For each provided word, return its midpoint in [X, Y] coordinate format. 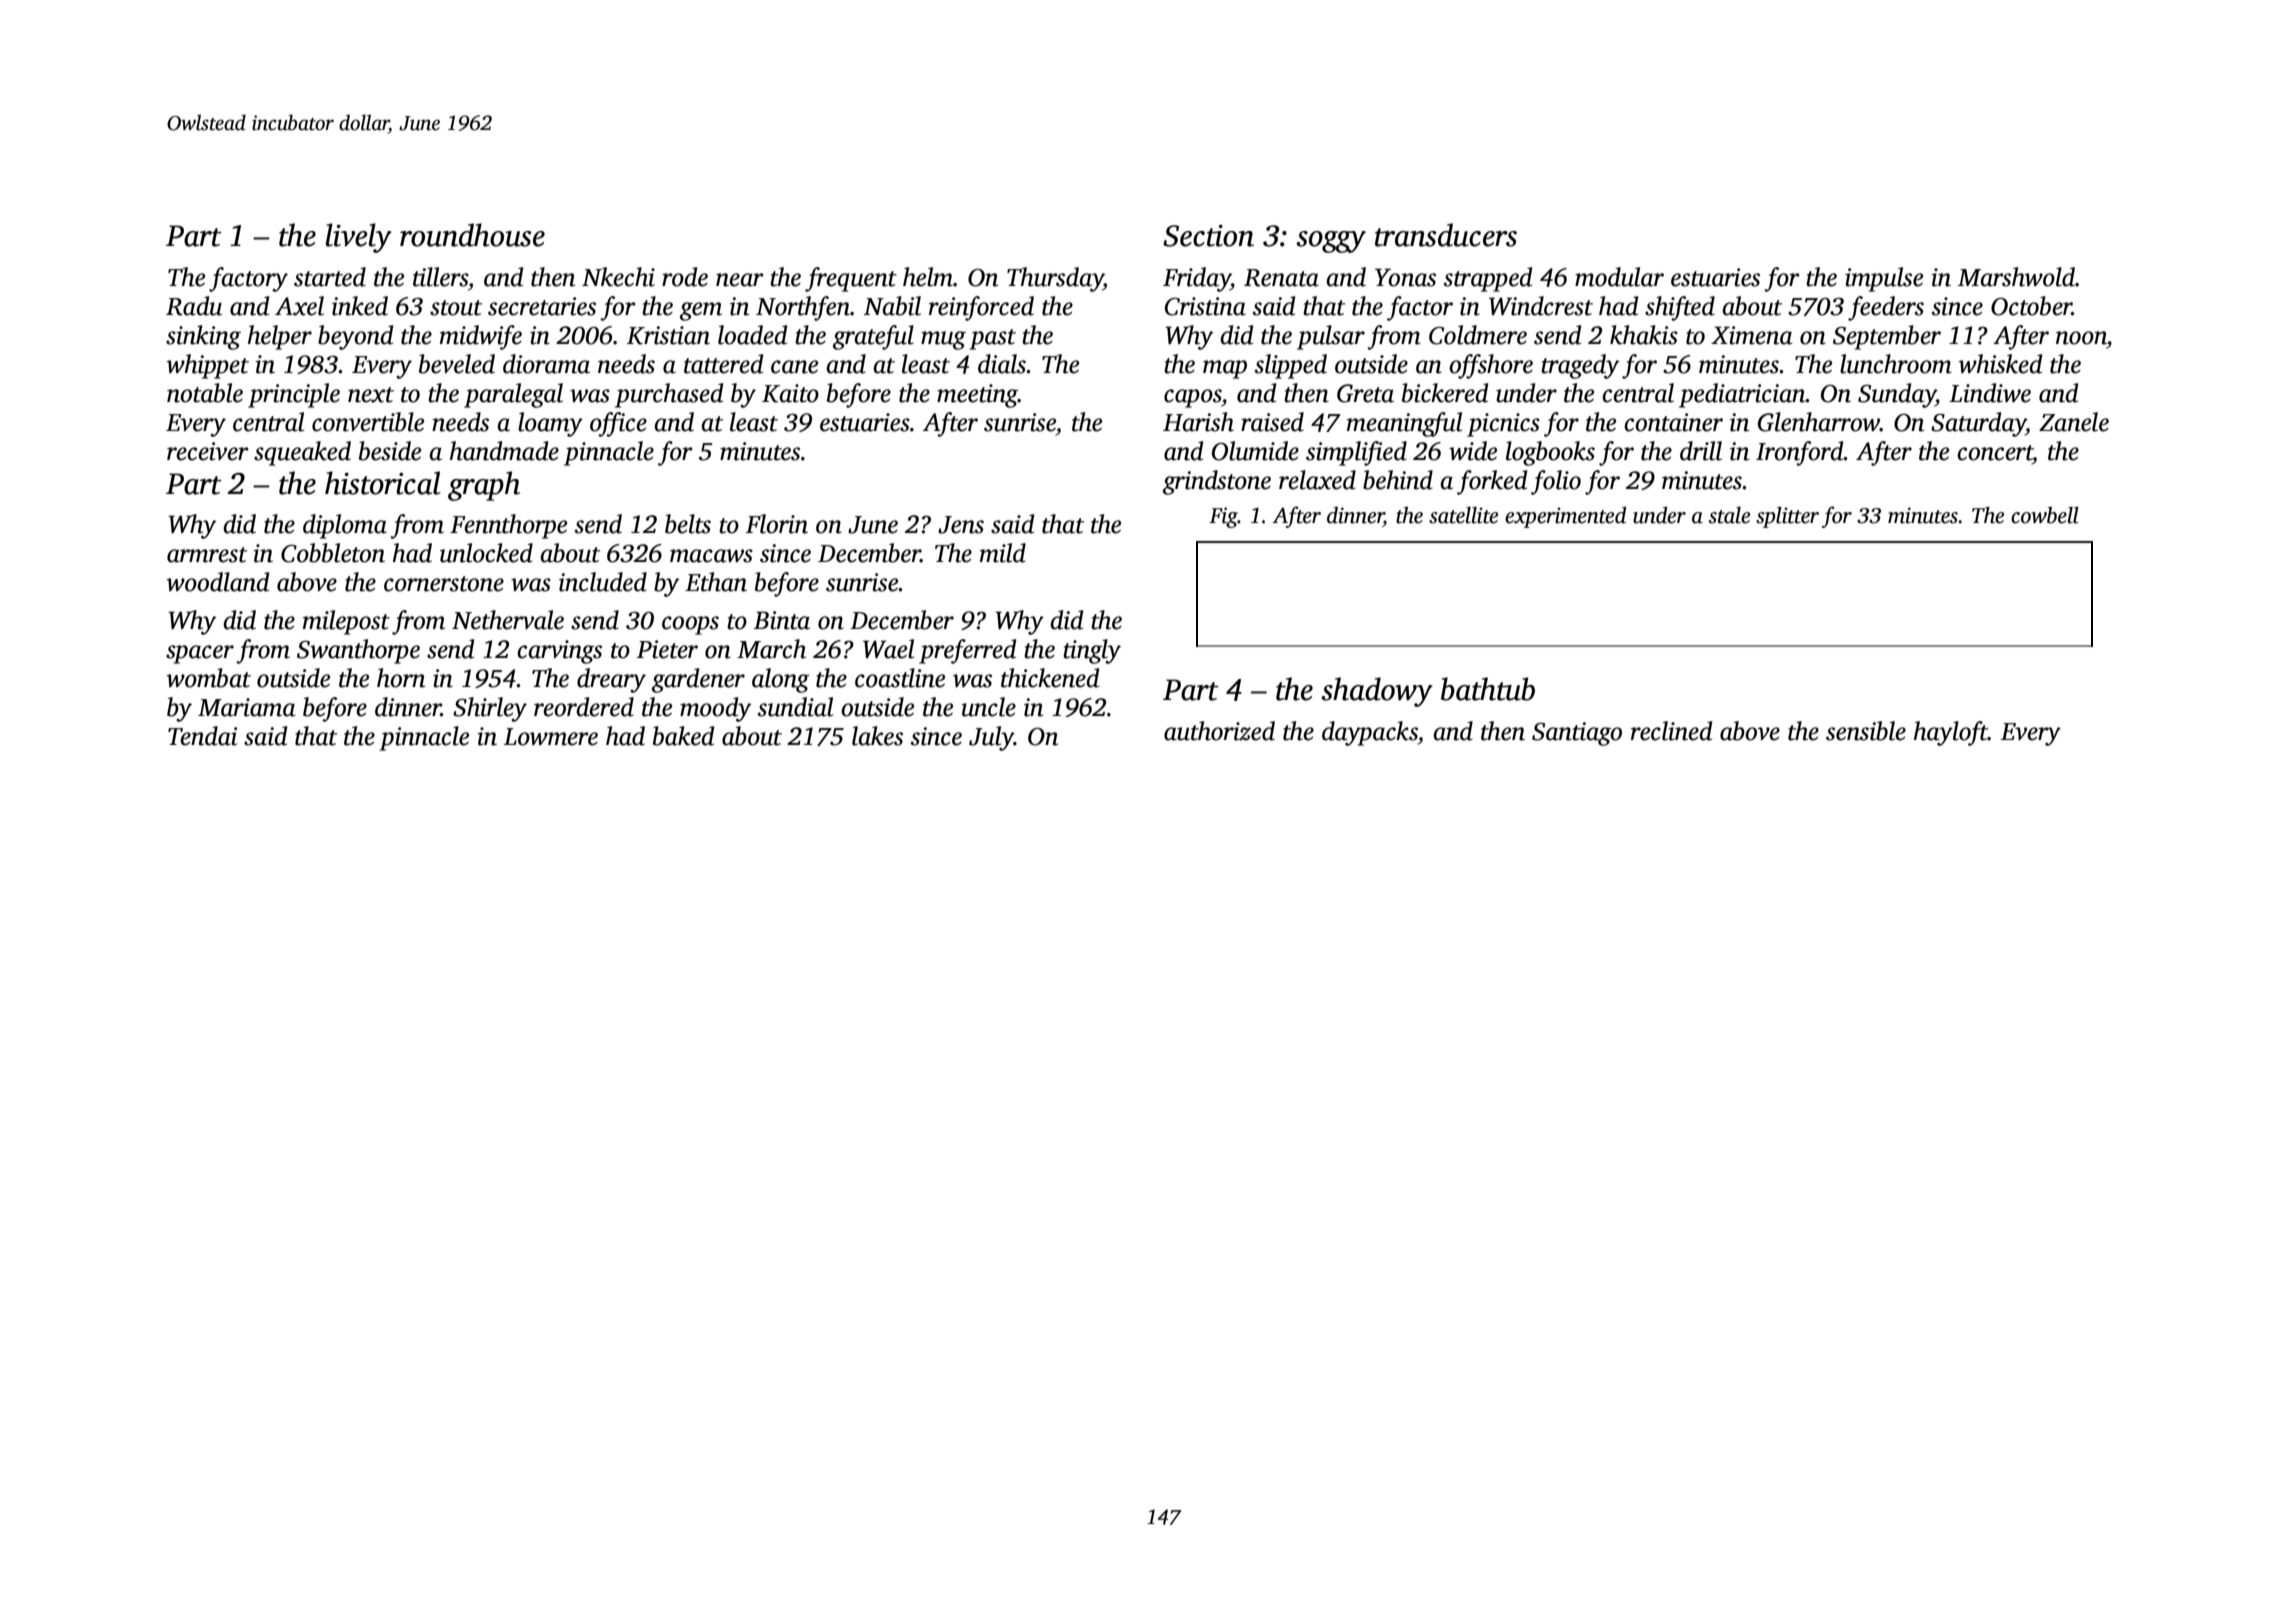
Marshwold [2016, 277]
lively [359, 238]
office [618, 424]
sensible [1866, 731]
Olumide [1255, 451]
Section [1208, 236]
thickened [1050, 678]
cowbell [2045, 515]
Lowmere [551, 737]
